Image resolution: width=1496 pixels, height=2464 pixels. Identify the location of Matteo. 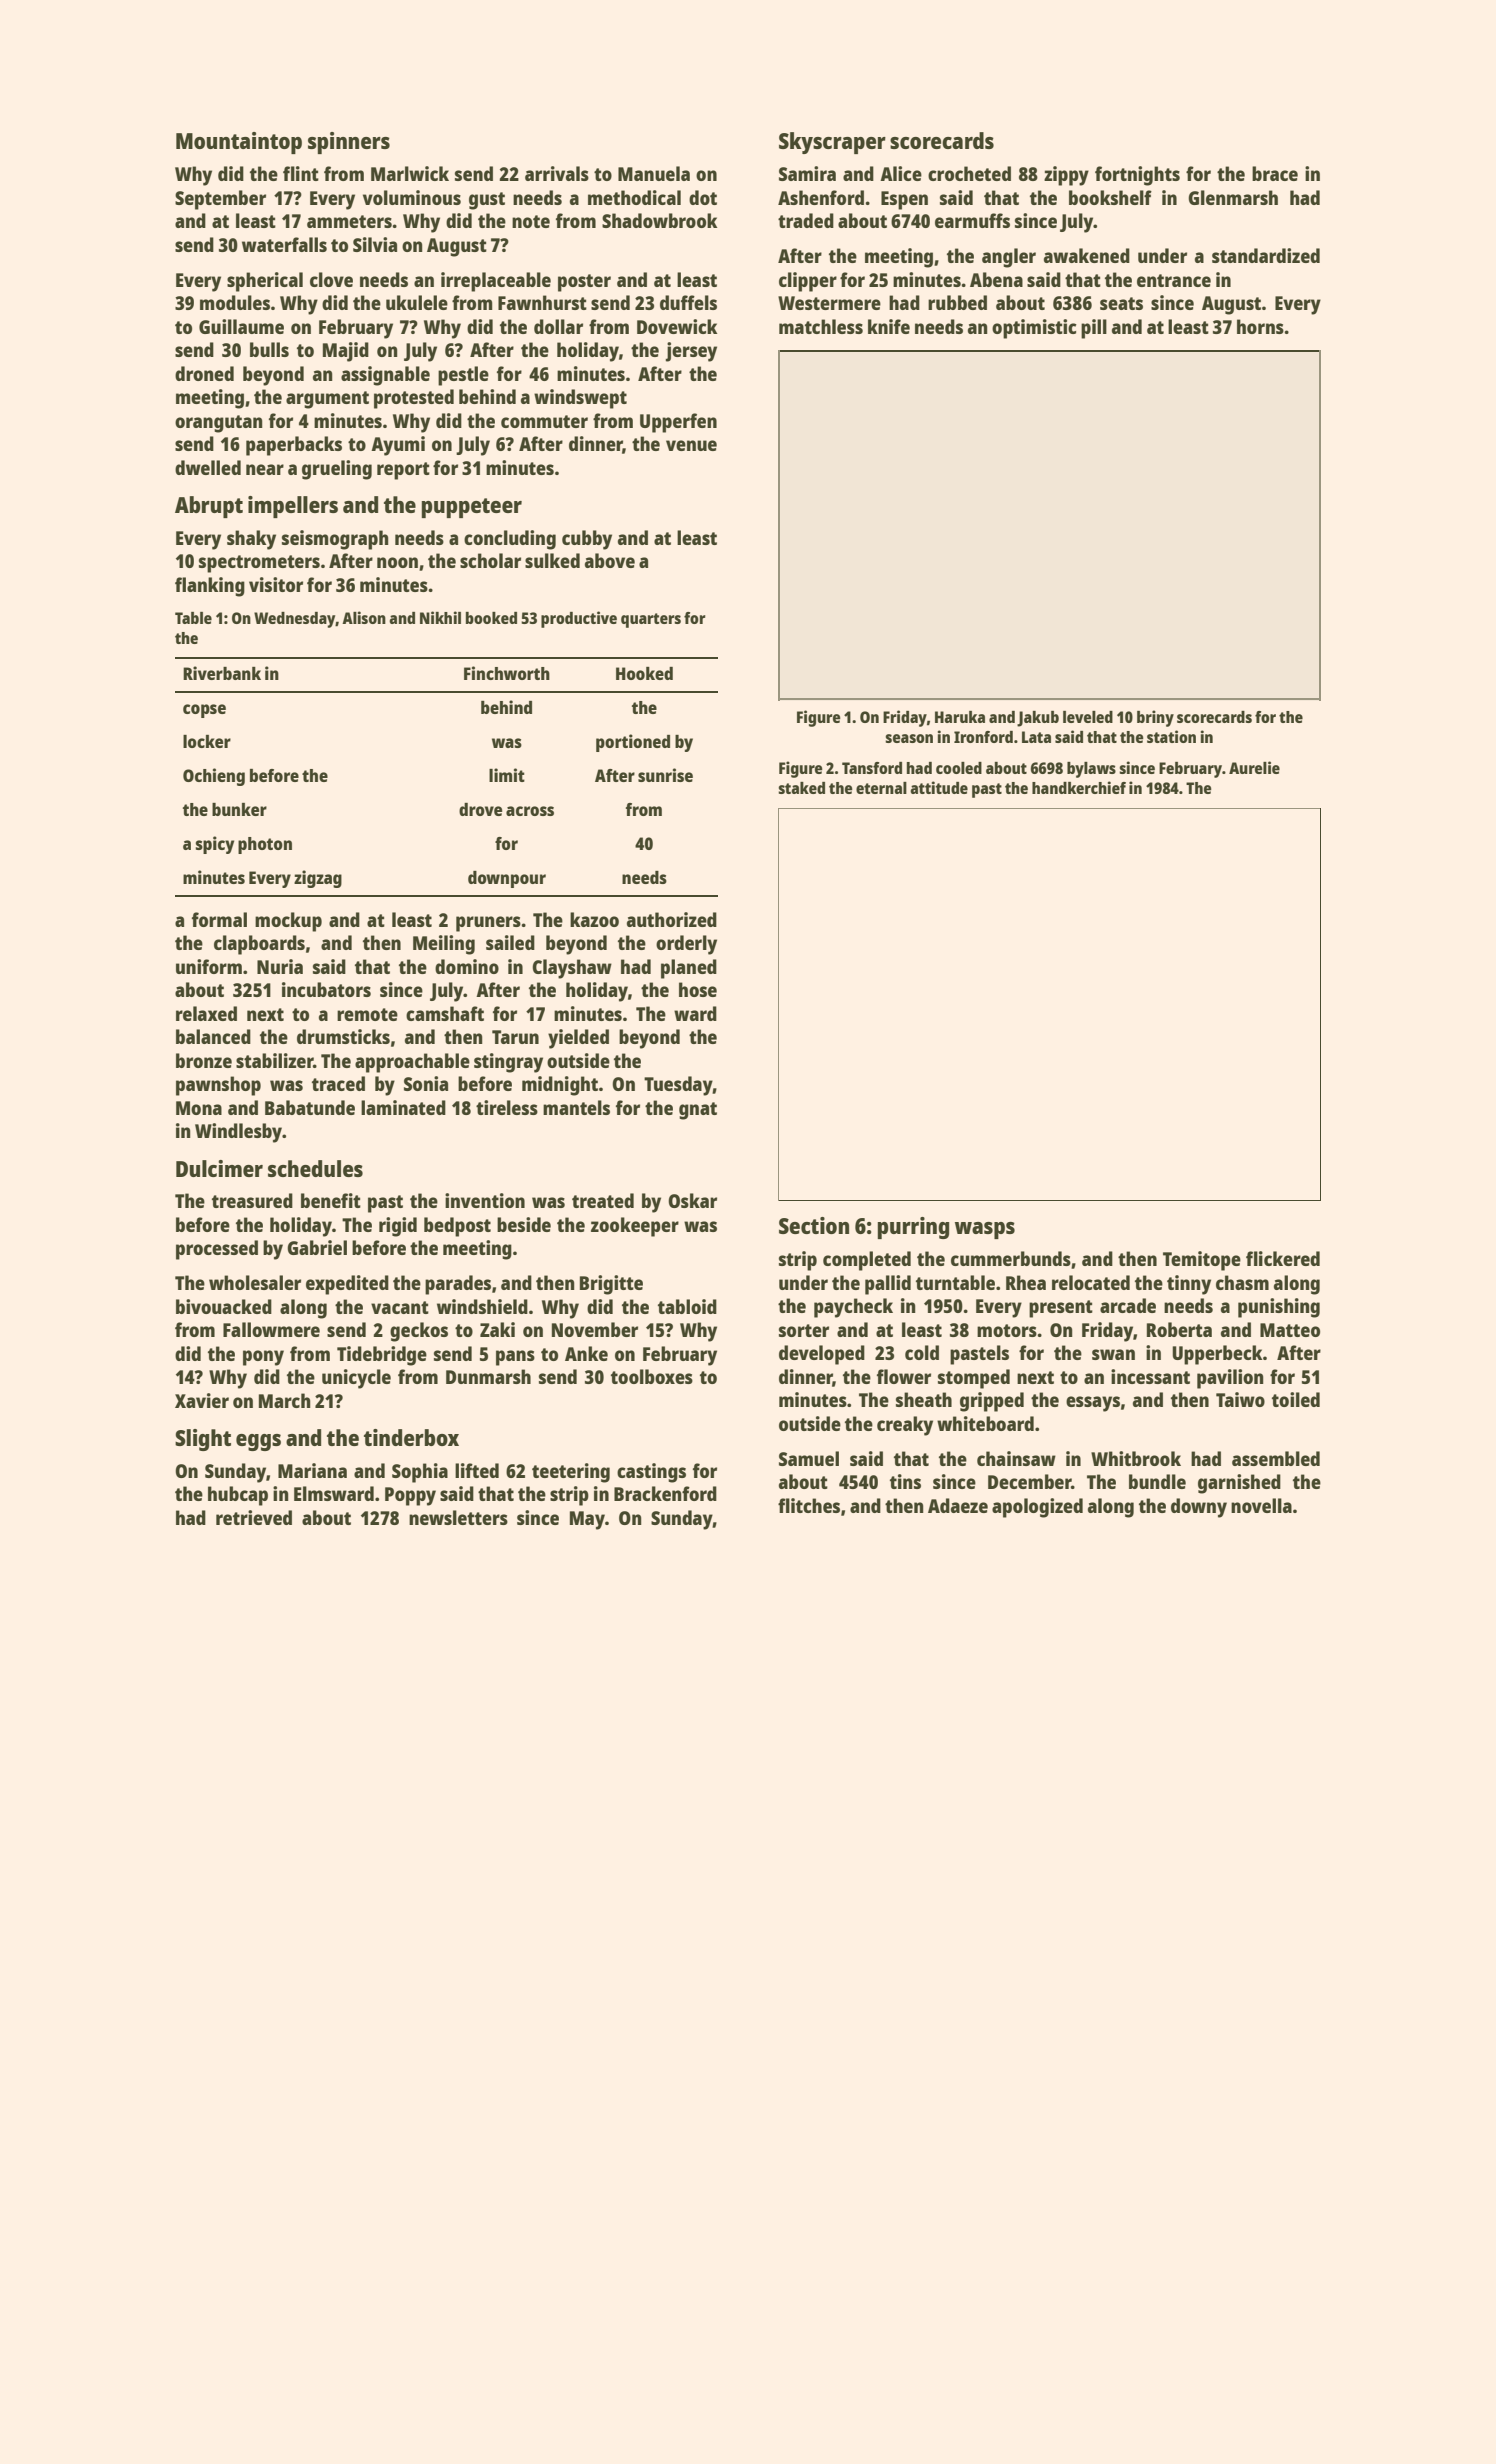
(1290, 1330).
